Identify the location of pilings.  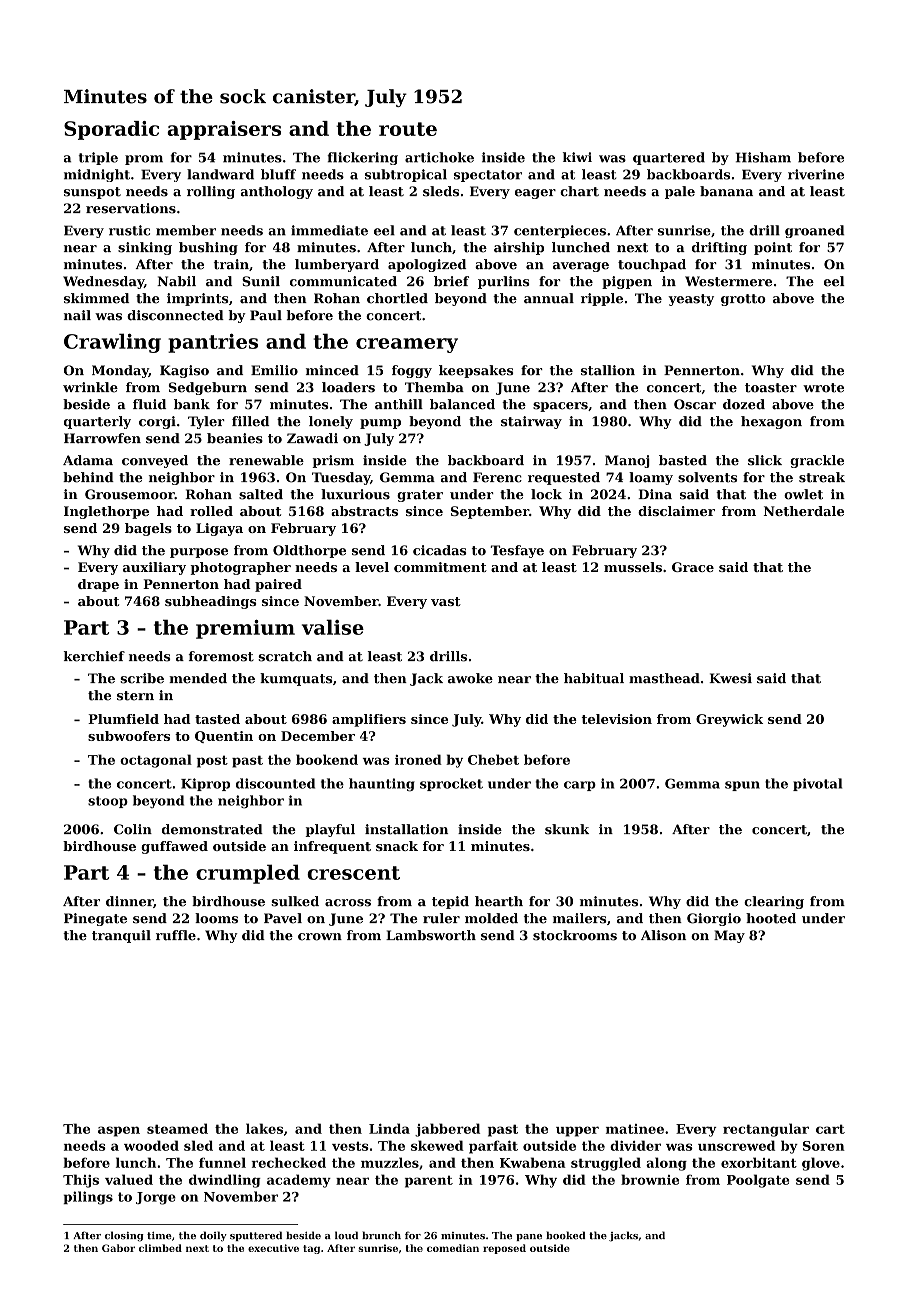
(88, 1198).
